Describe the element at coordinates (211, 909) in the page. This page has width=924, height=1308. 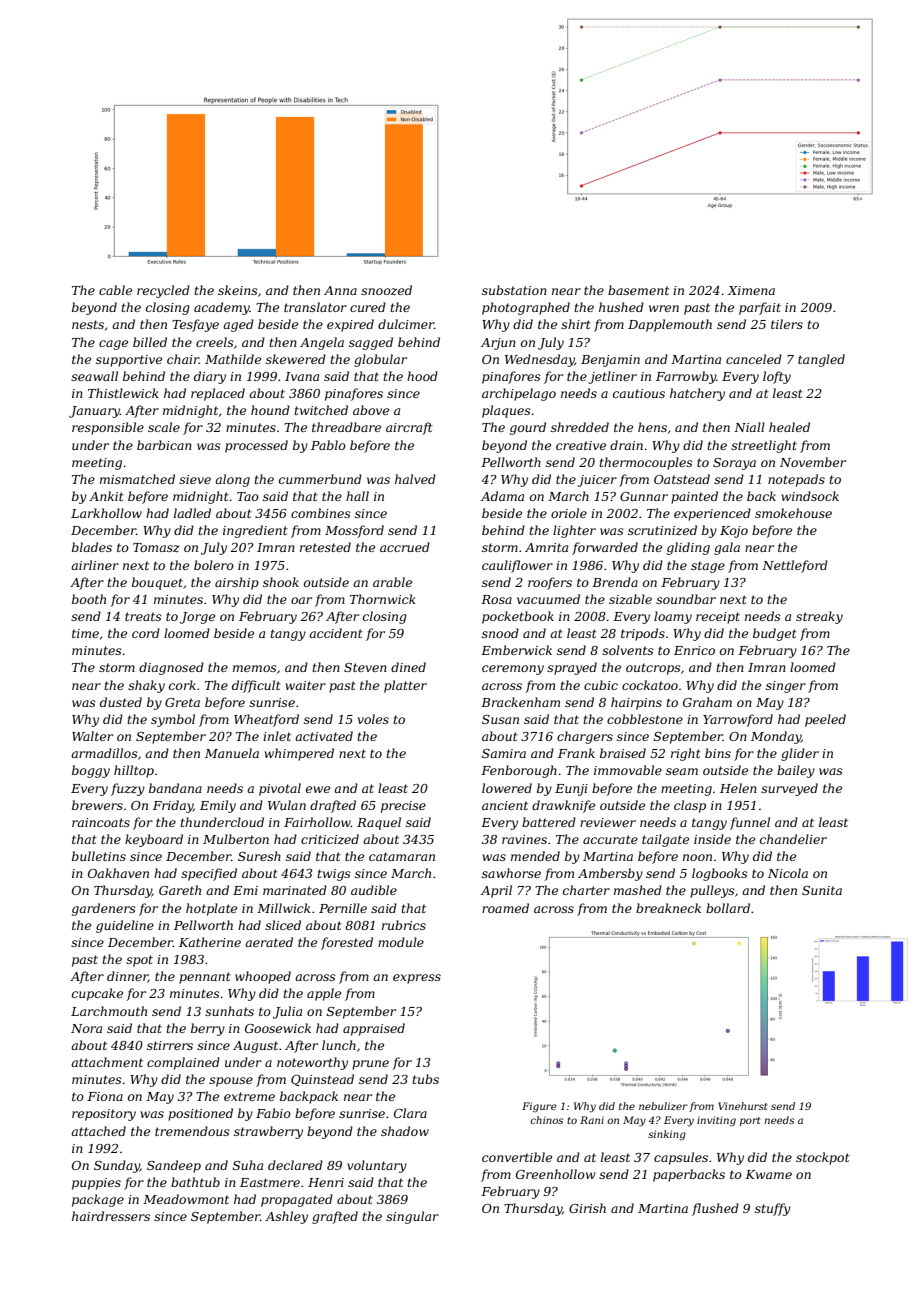
I see `hotplate` at that location.
